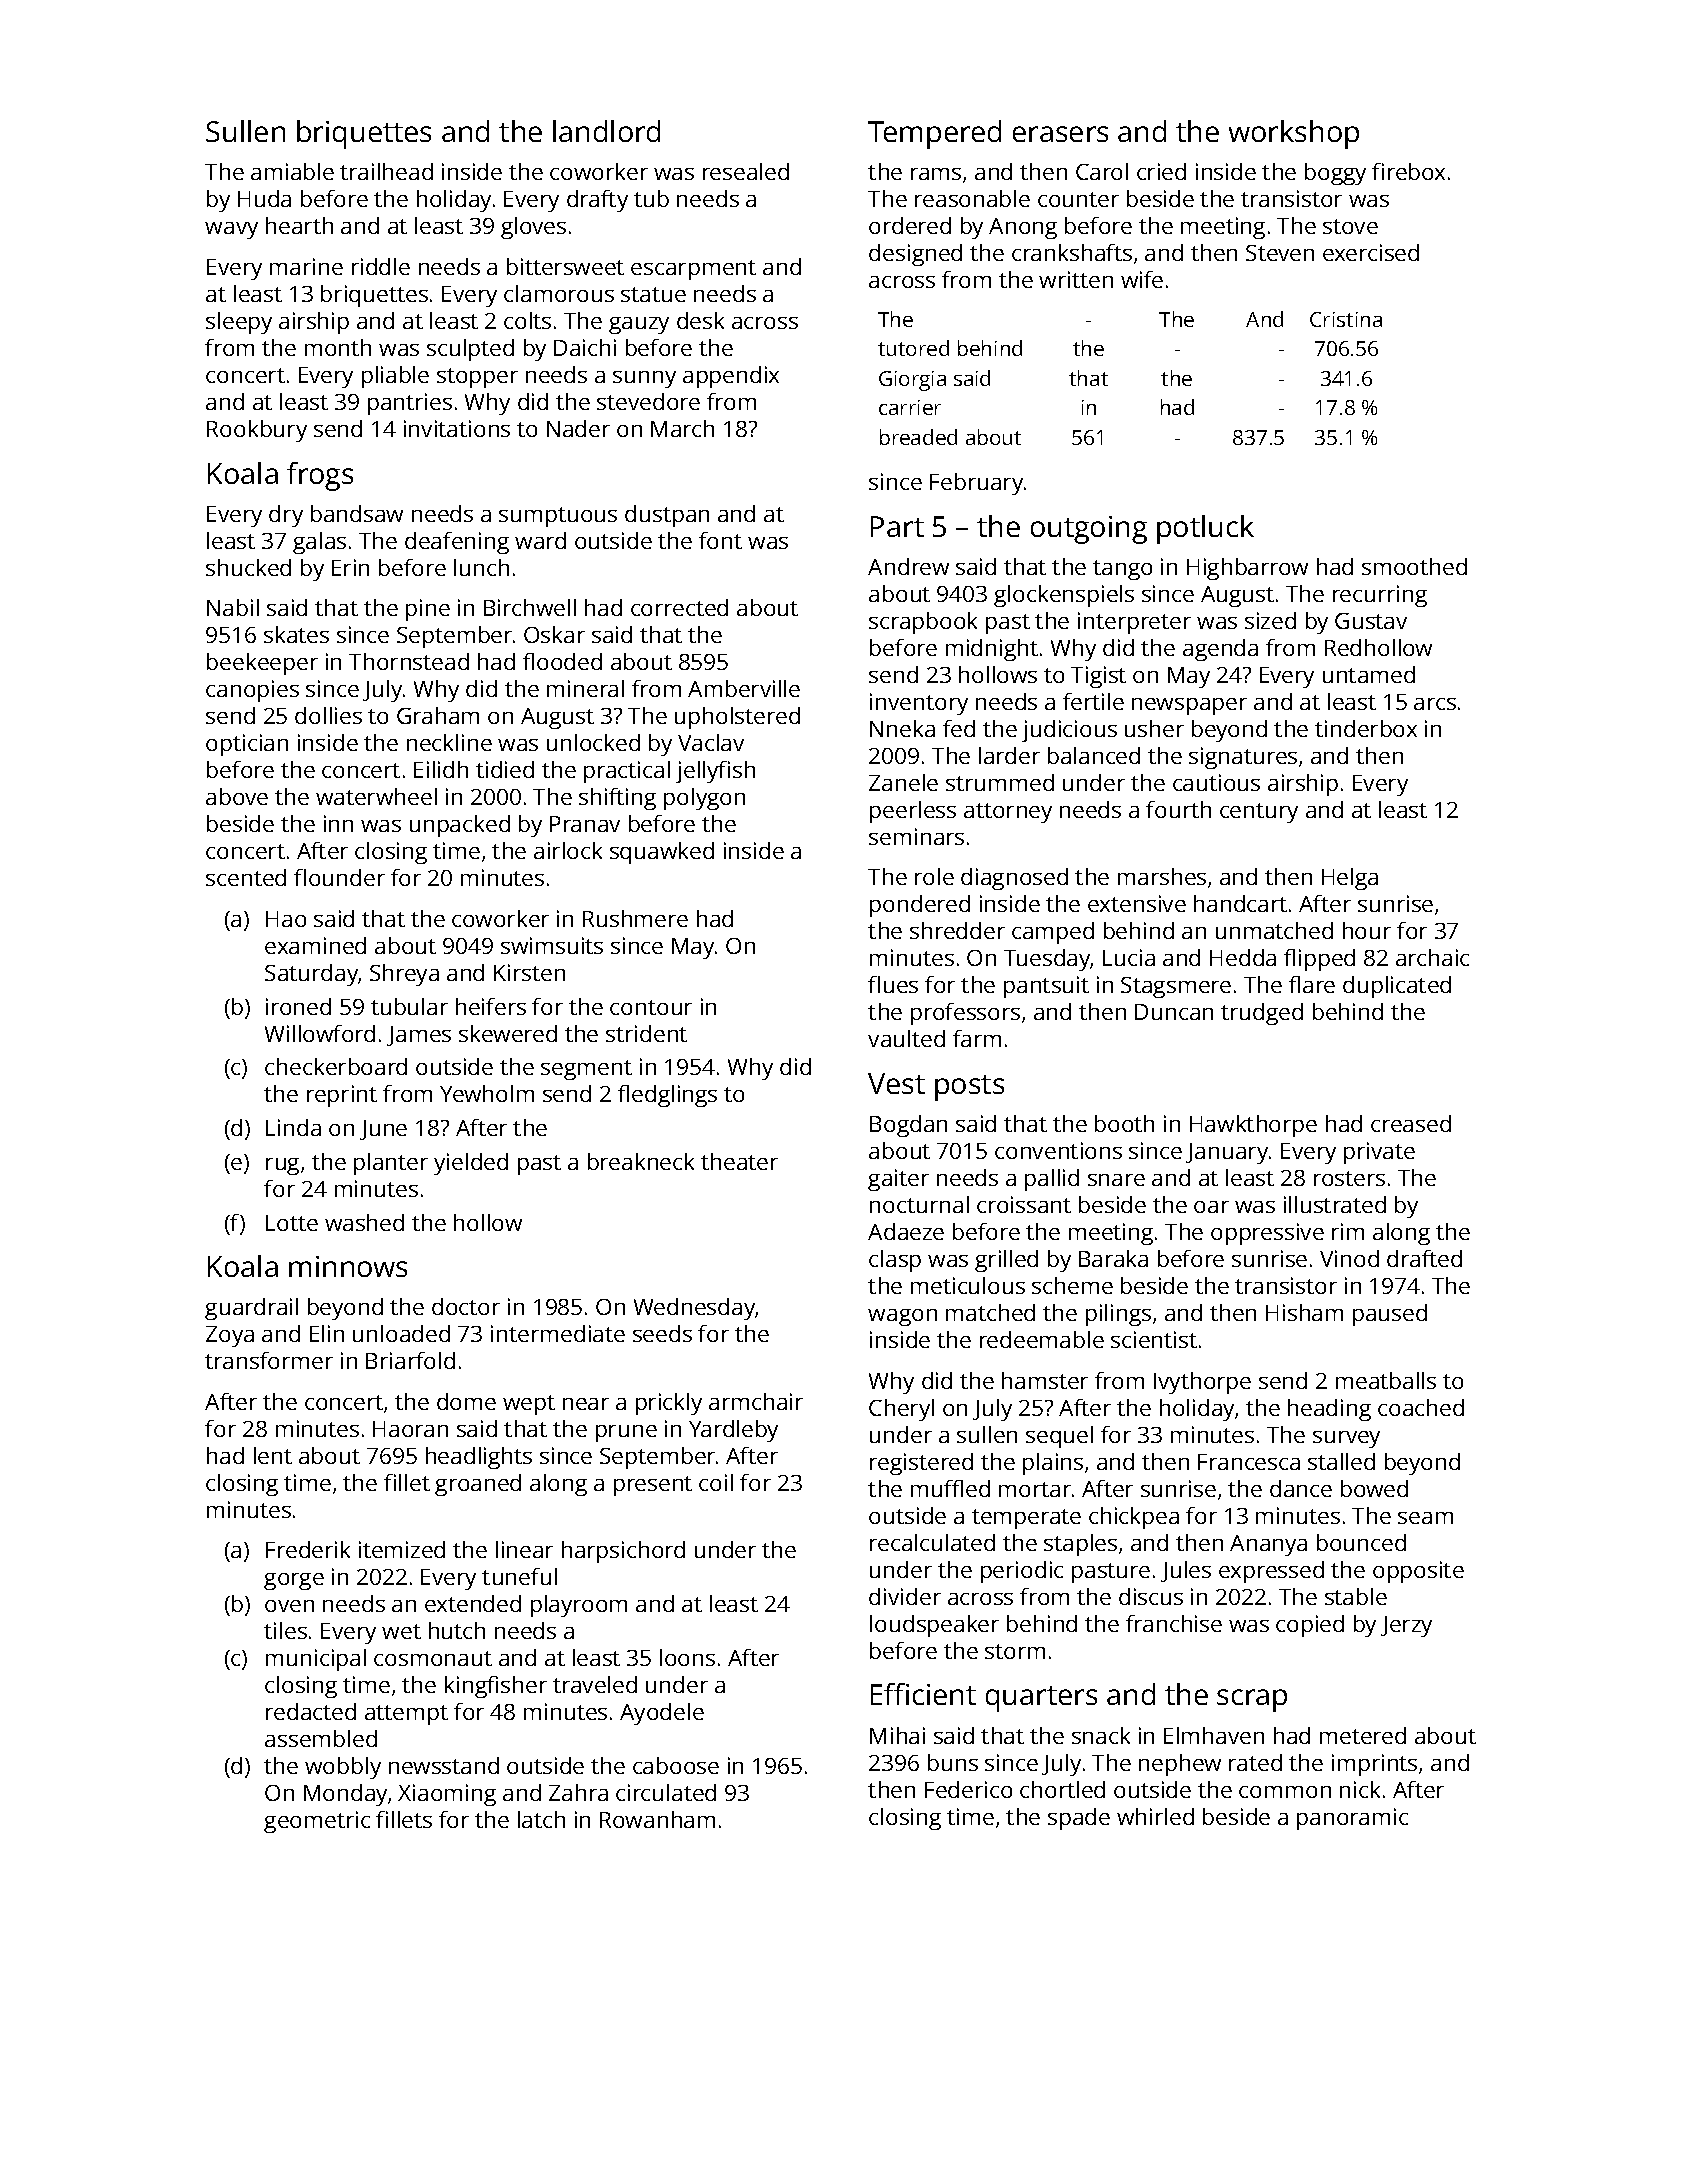  What do you see at coordinates (913, 348) in the screenshot?
I see `tutored` at bounding box center [913, 348].
